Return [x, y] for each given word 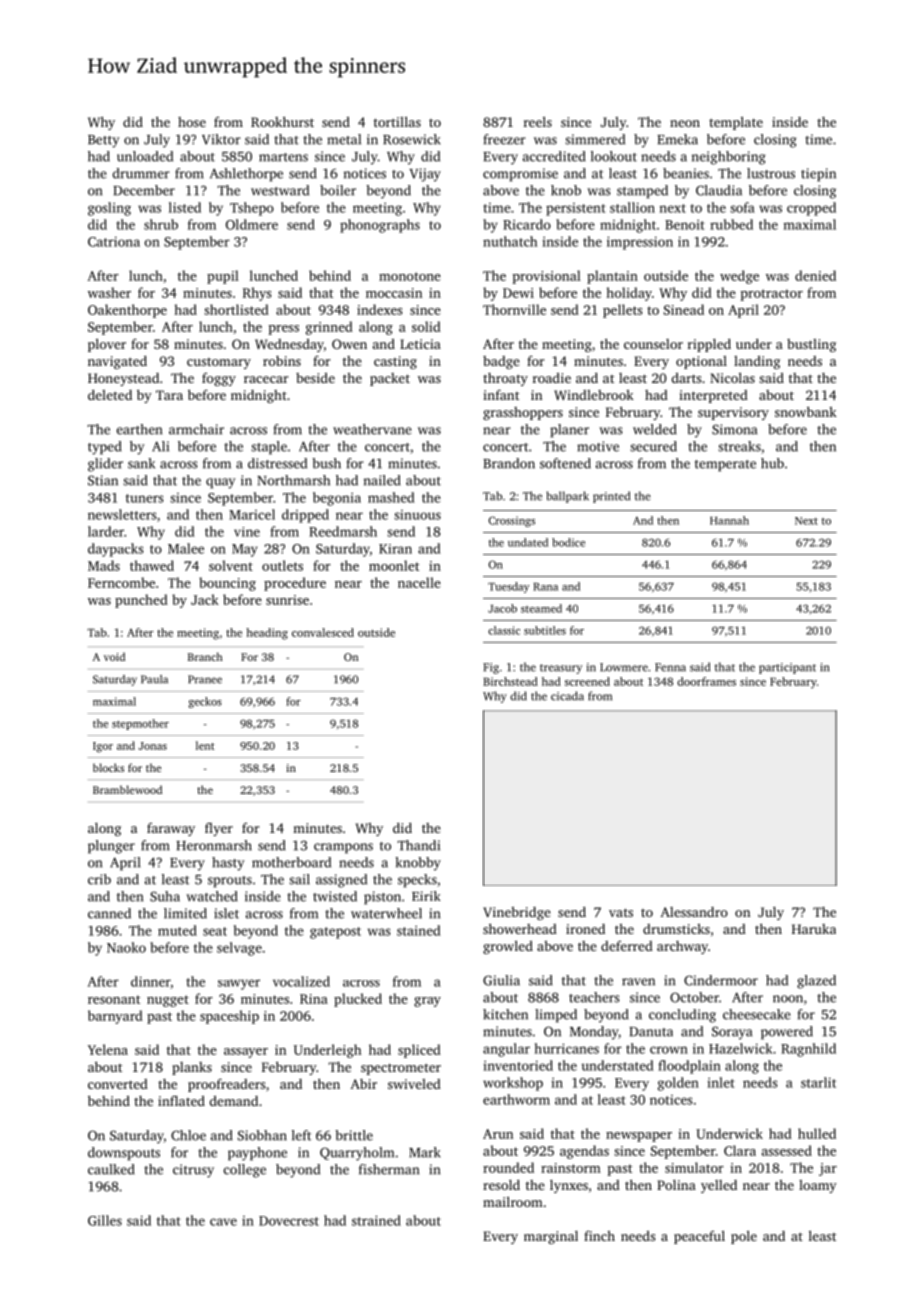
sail [299, 879]
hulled [817, 1133]
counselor [653, 344]
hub [772, 463]
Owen [349, 344]
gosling [109, 209]
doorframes [706, 681]
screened [587, 681]
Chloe [188, 1135]
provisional [546, 277]
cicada [567, 696]
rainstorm [571, 1168]
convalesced [323, 632]
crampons [343, 848]
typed [105, 448]
